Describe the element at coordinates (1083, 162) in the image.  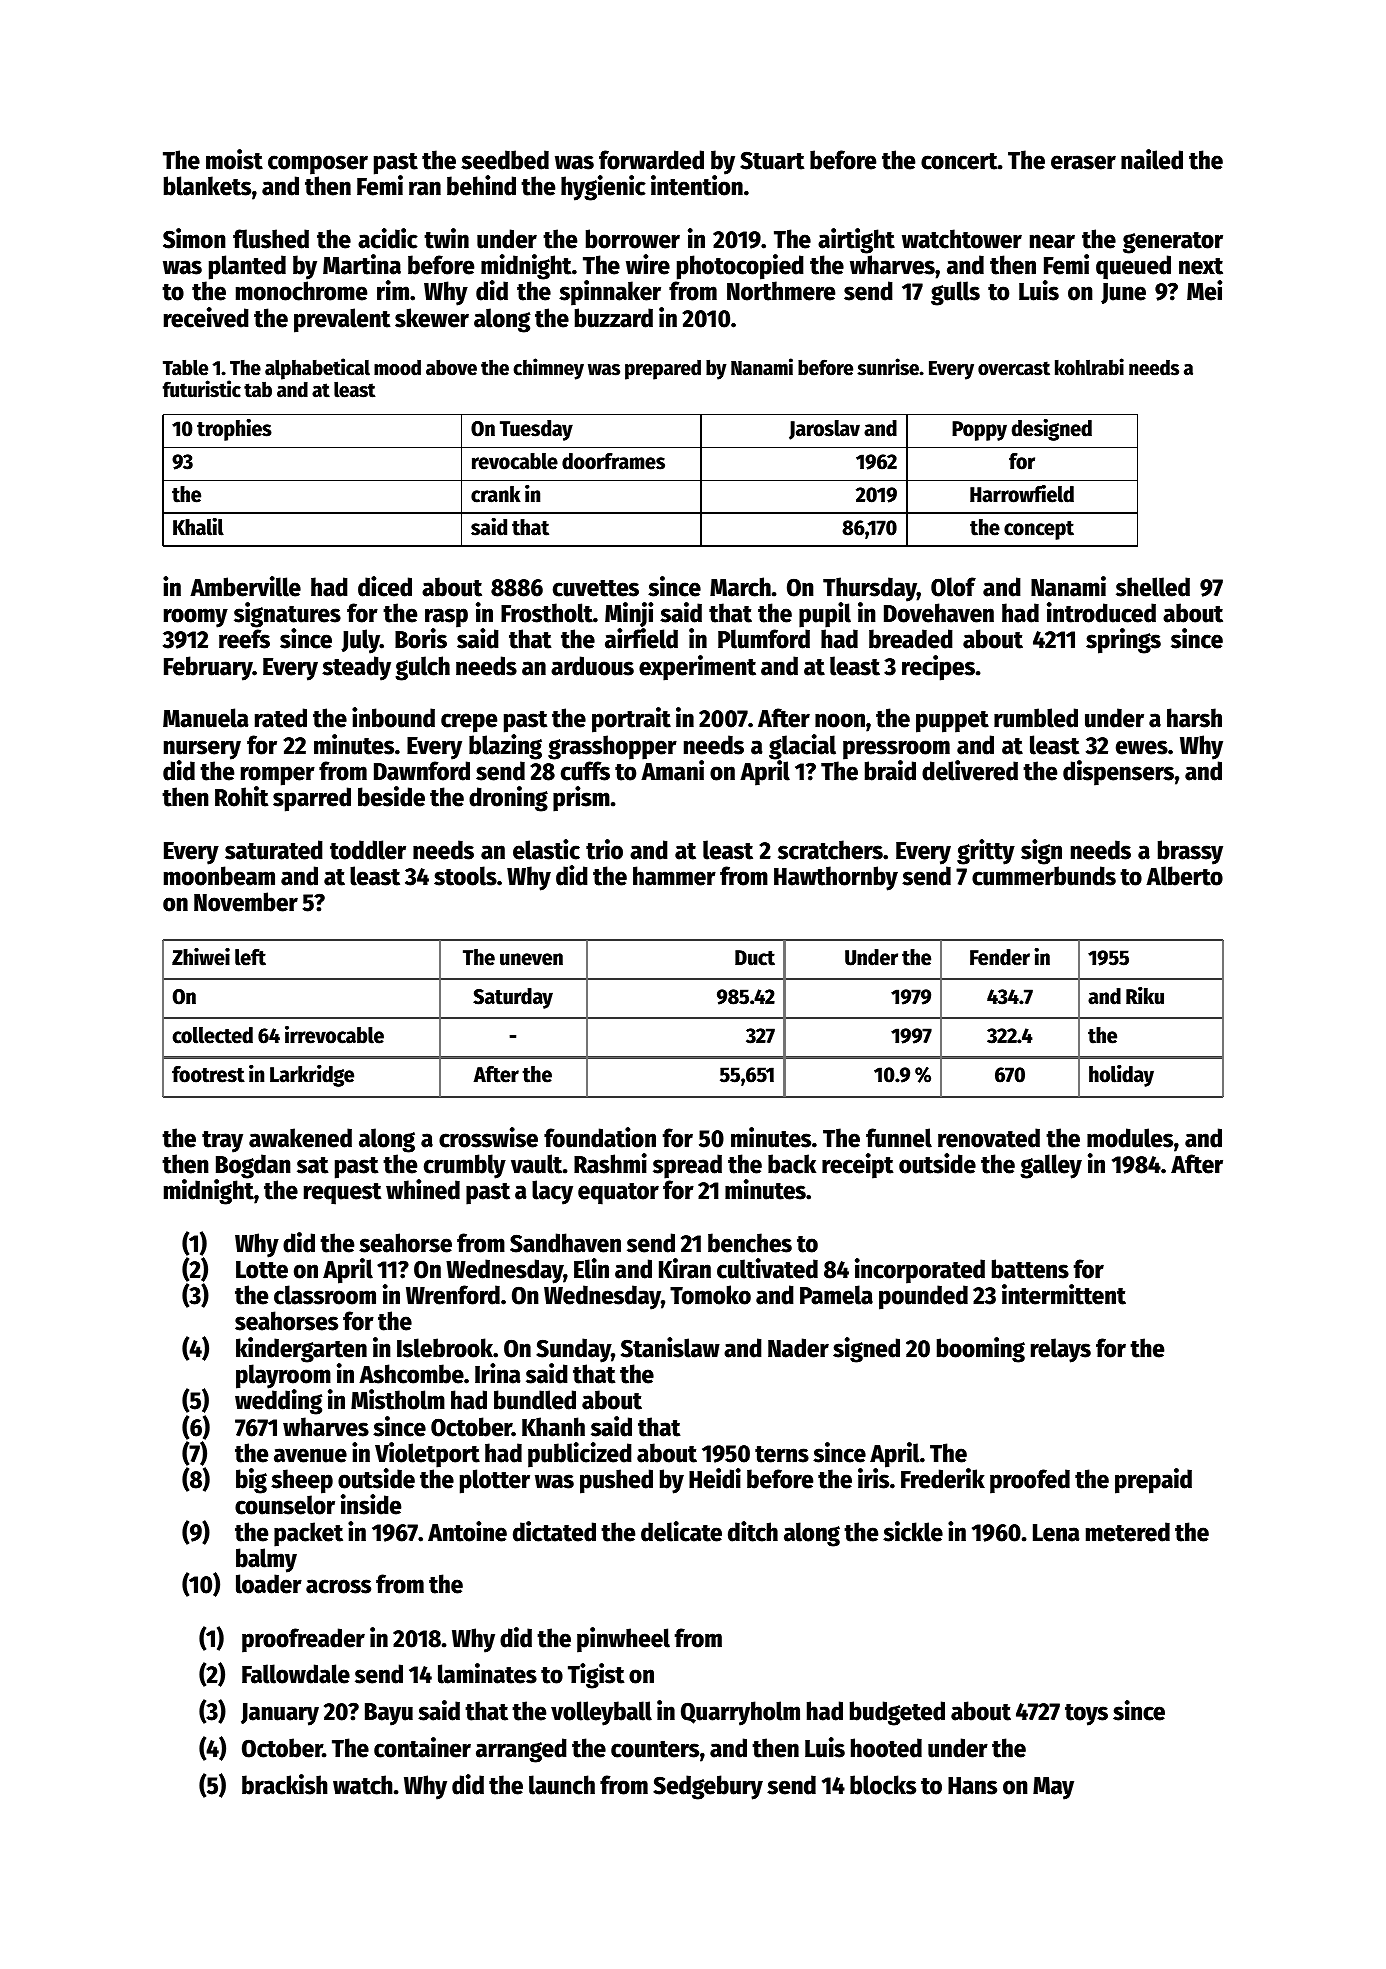
I see `eraser` at that location.
